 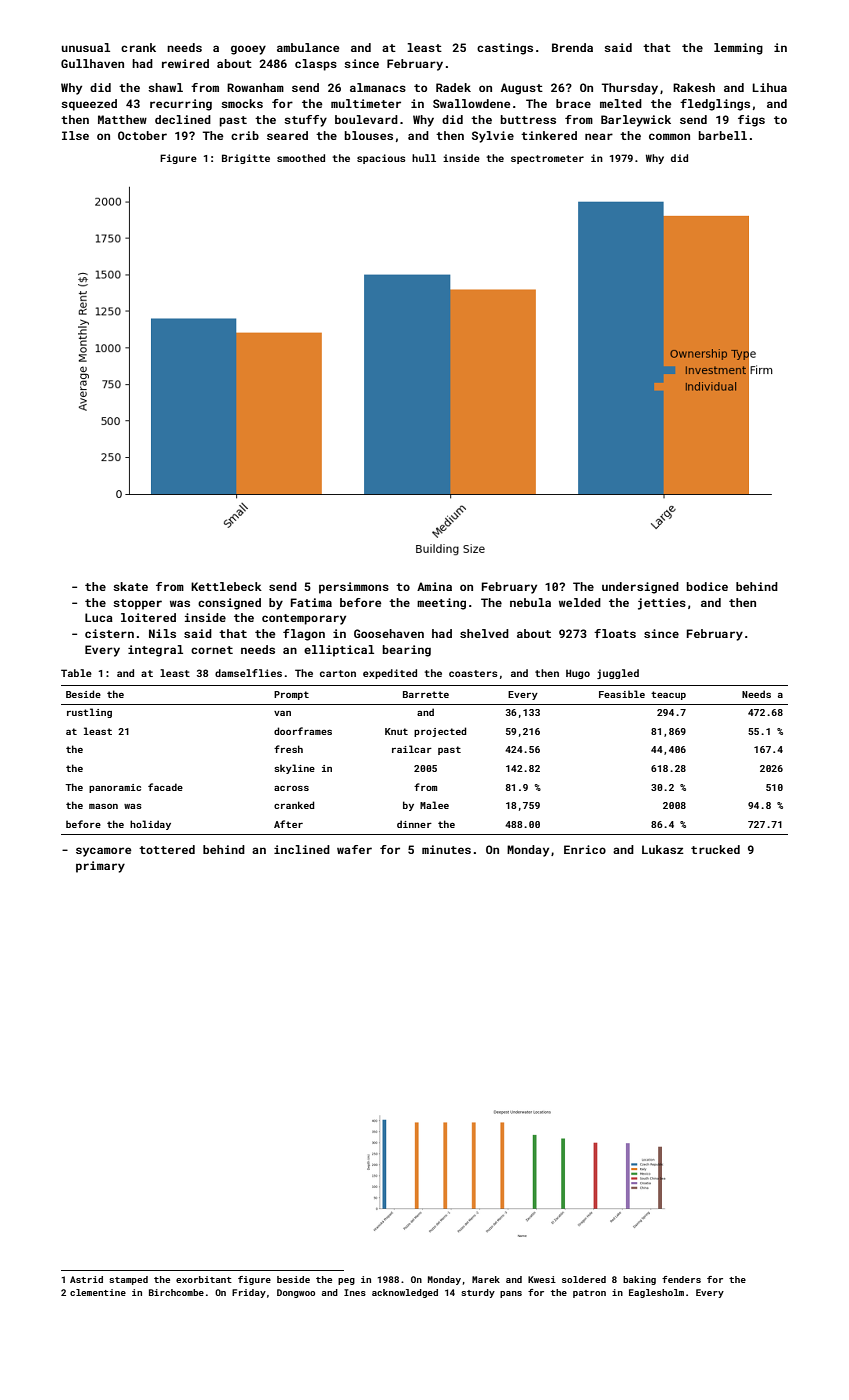 I want to click on trucked, so click(x=715, y=849).
